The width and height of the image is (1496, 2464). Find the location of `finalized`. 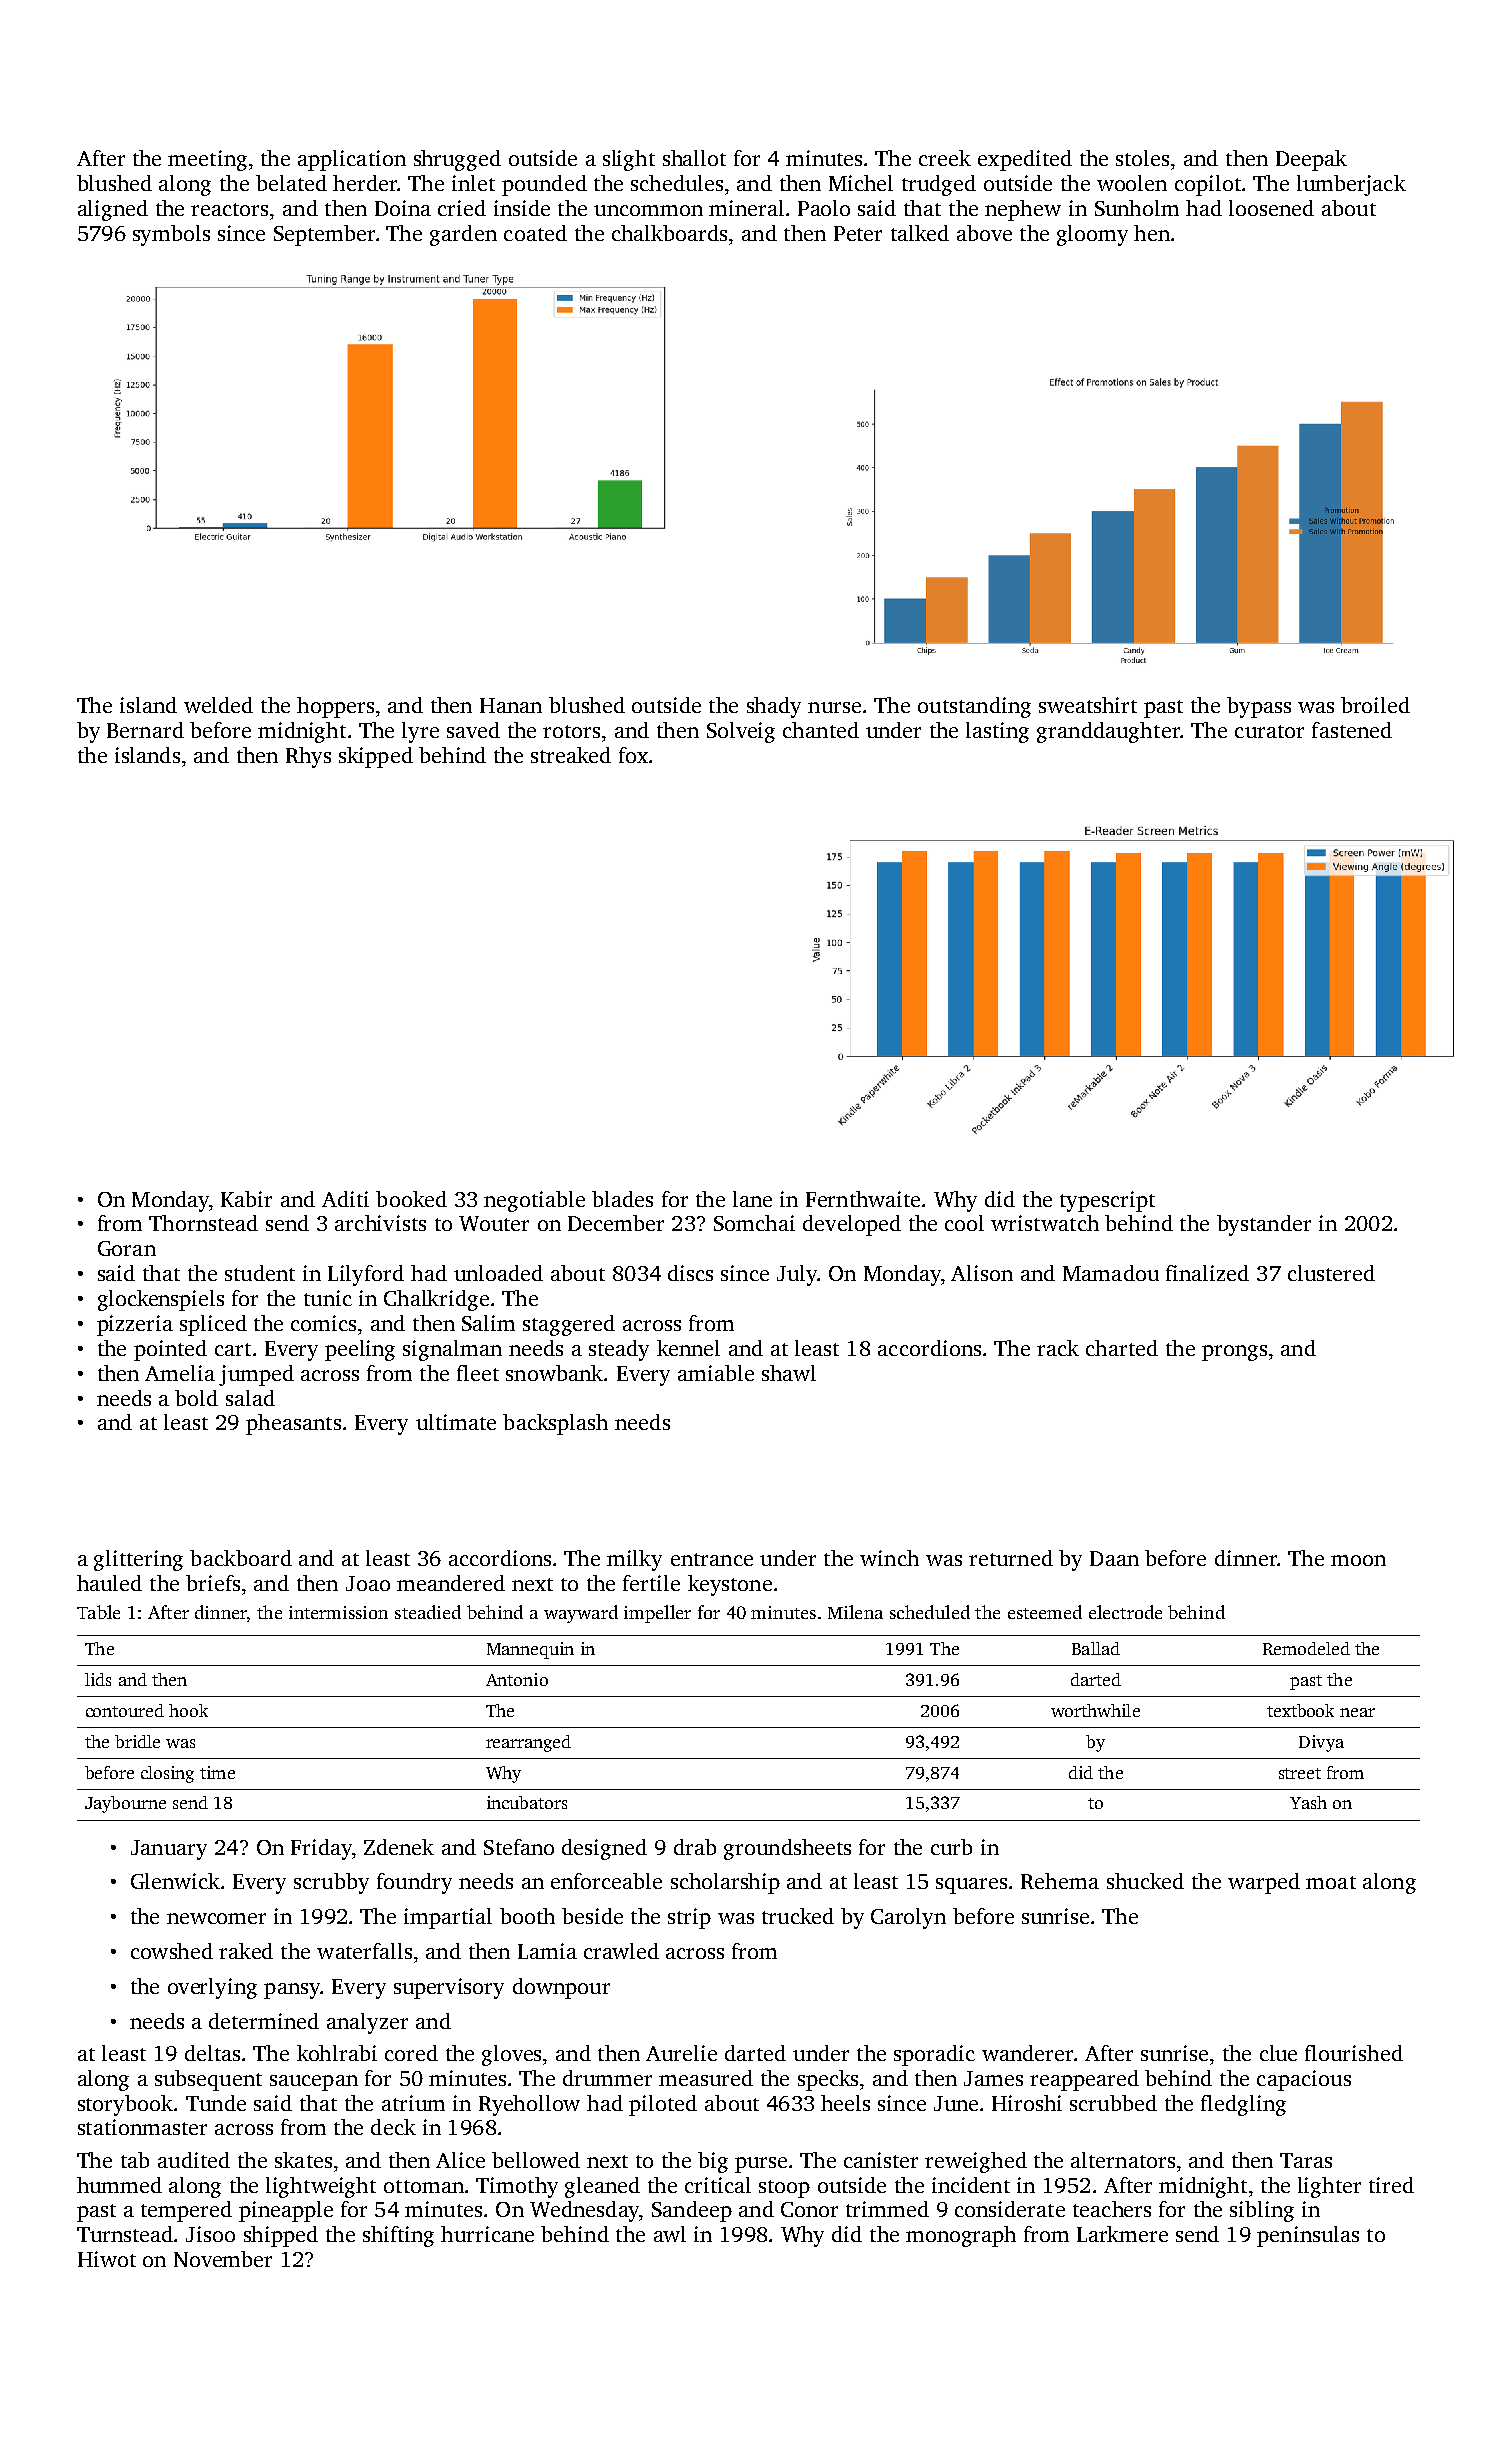

finalized is located at coordinates (1207, 1273).
